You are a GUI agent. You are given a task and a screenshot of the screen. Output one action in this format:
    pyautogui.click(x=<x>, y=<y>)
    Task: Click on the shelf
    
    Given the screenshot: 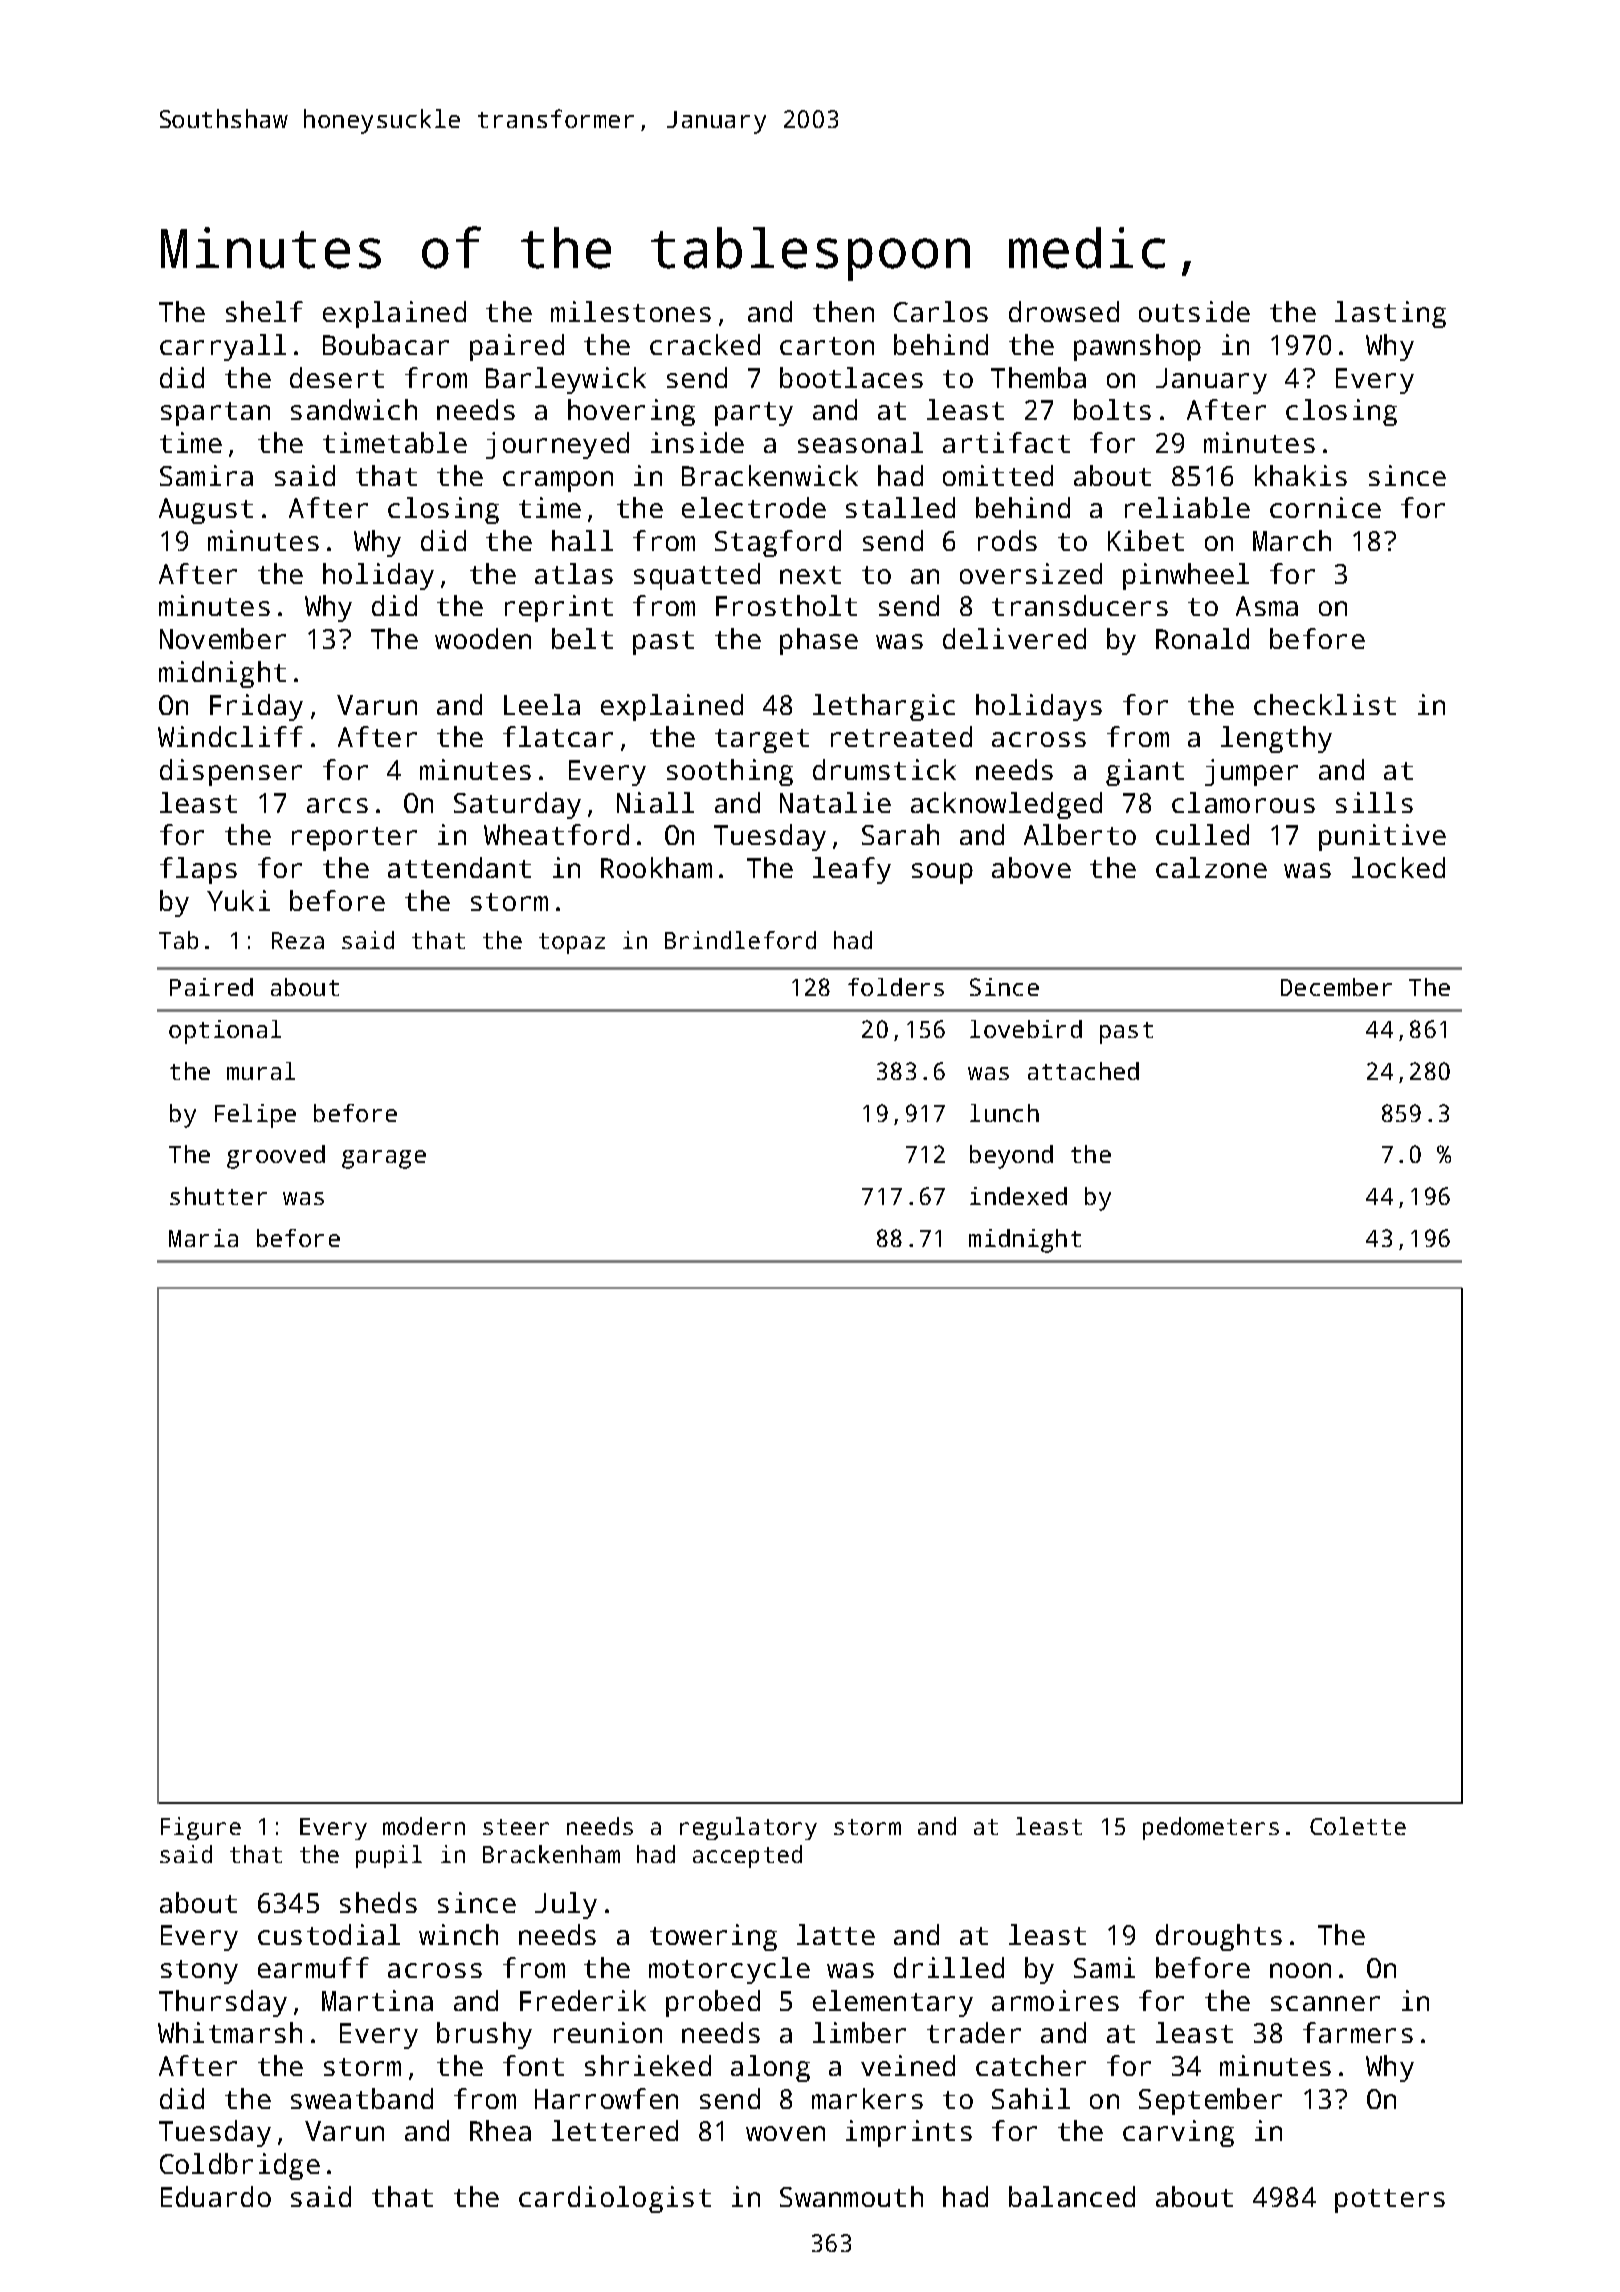 What is the action you would take?
    pyautogui.click(x=264, y=311)
